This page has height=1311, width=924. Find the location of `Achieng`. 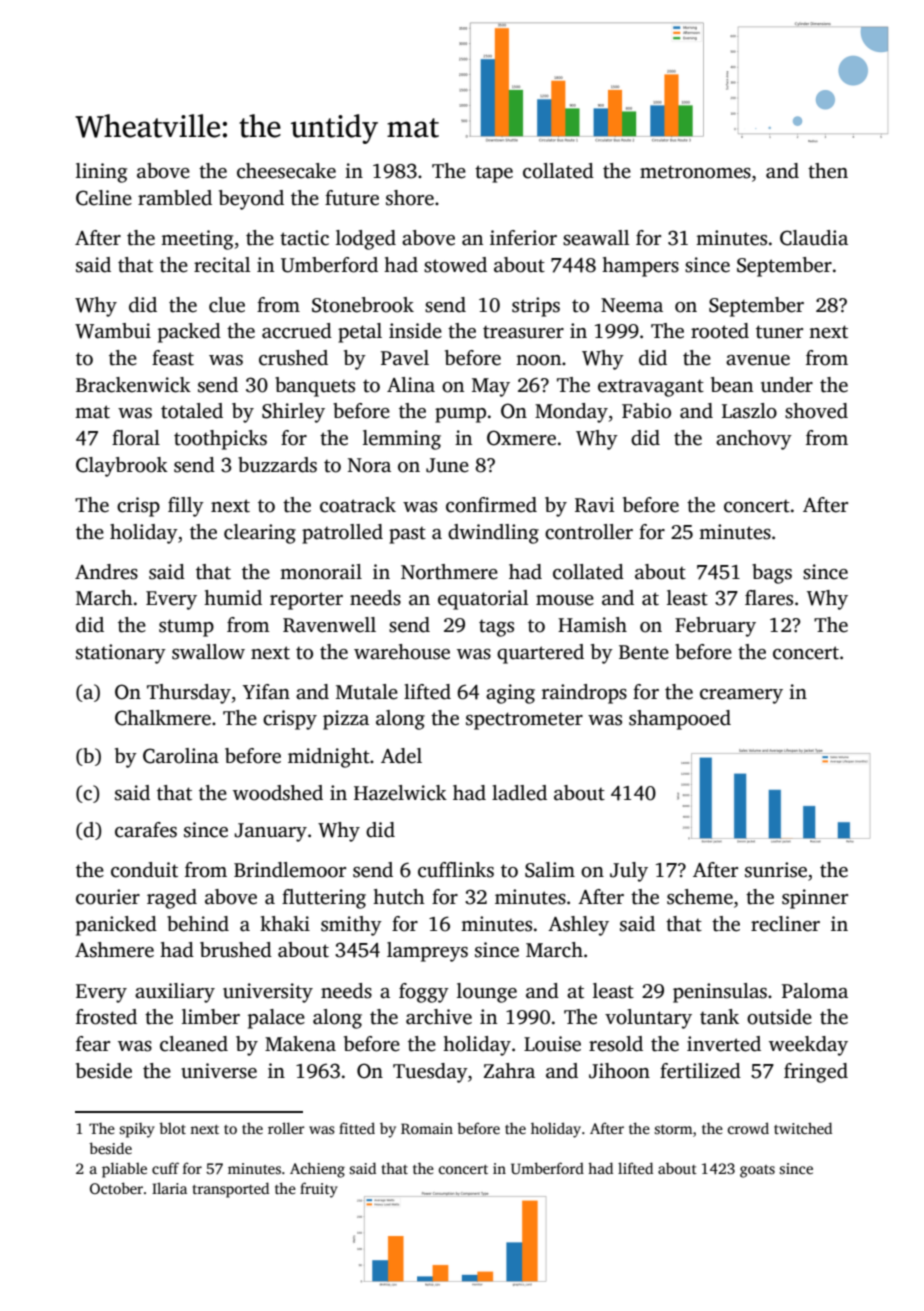

Achieng is located at coordinates (317, 1170).
